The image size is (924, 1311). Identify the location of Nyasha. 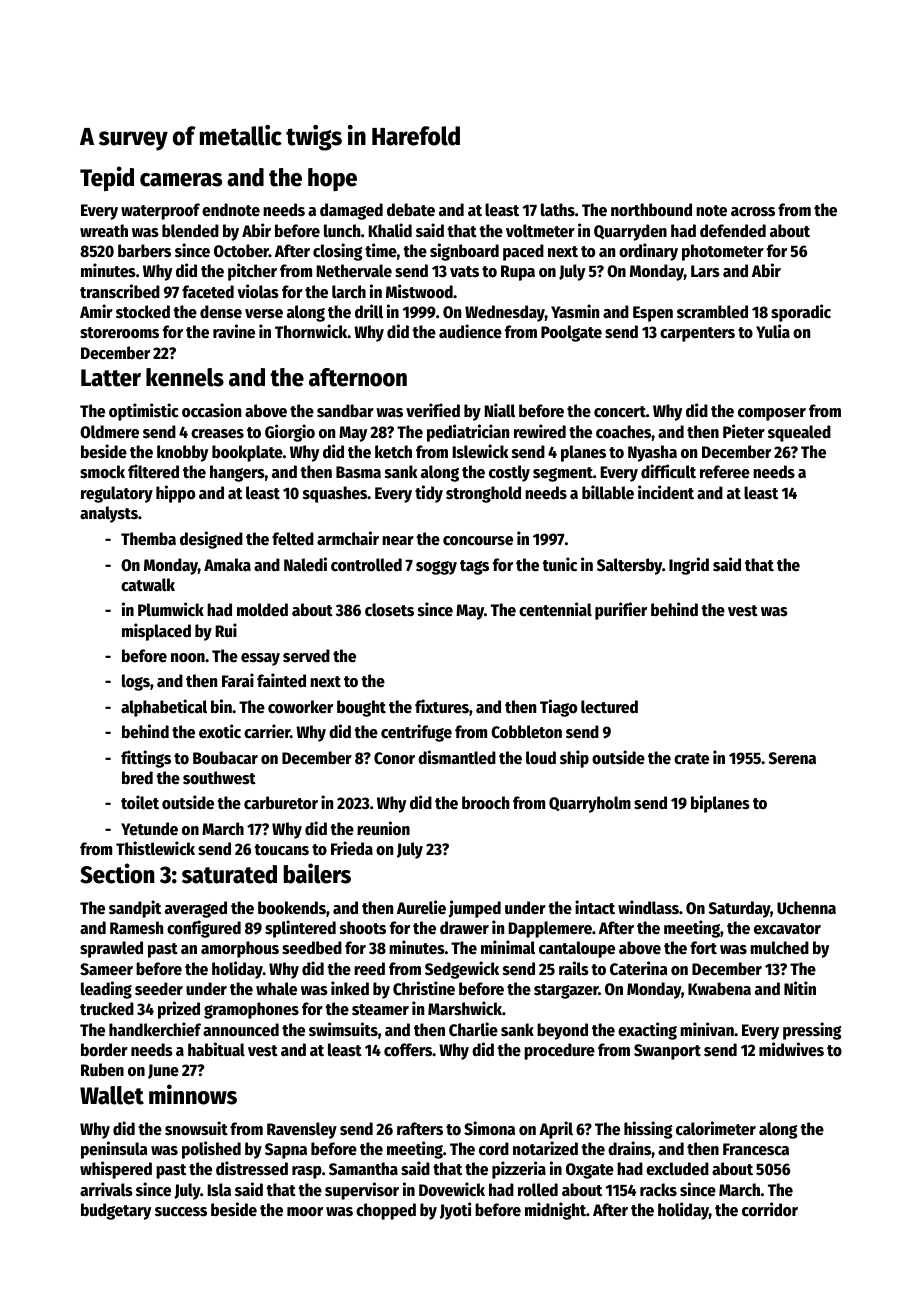
(652, 453).
